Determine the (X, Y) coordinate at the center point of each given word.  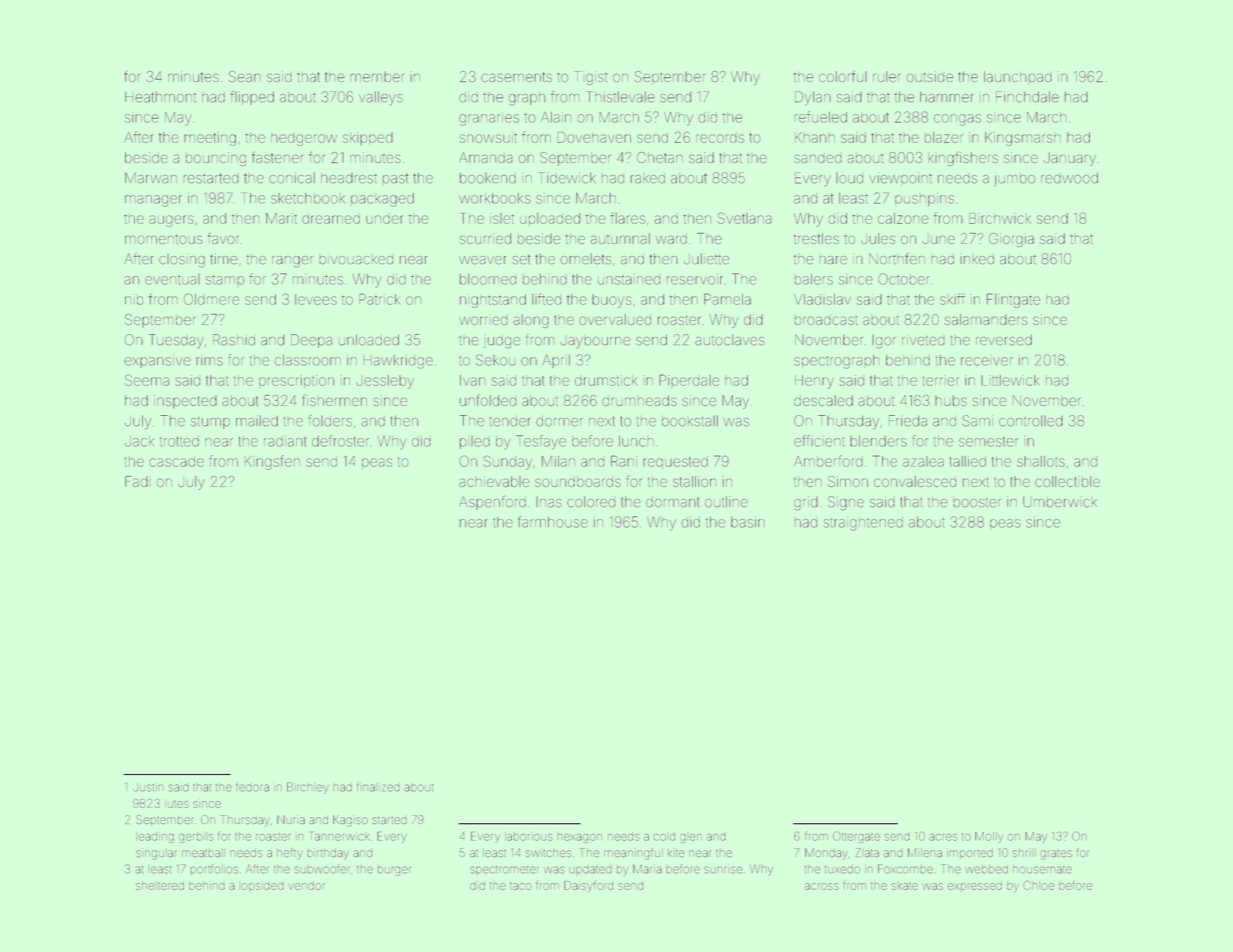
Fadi (138, 481)
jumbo (1014, 179)
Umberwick (1060, 501)
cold (664, 837)
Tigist (592, 78)
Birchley (308, 788)
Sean (244, 76)
